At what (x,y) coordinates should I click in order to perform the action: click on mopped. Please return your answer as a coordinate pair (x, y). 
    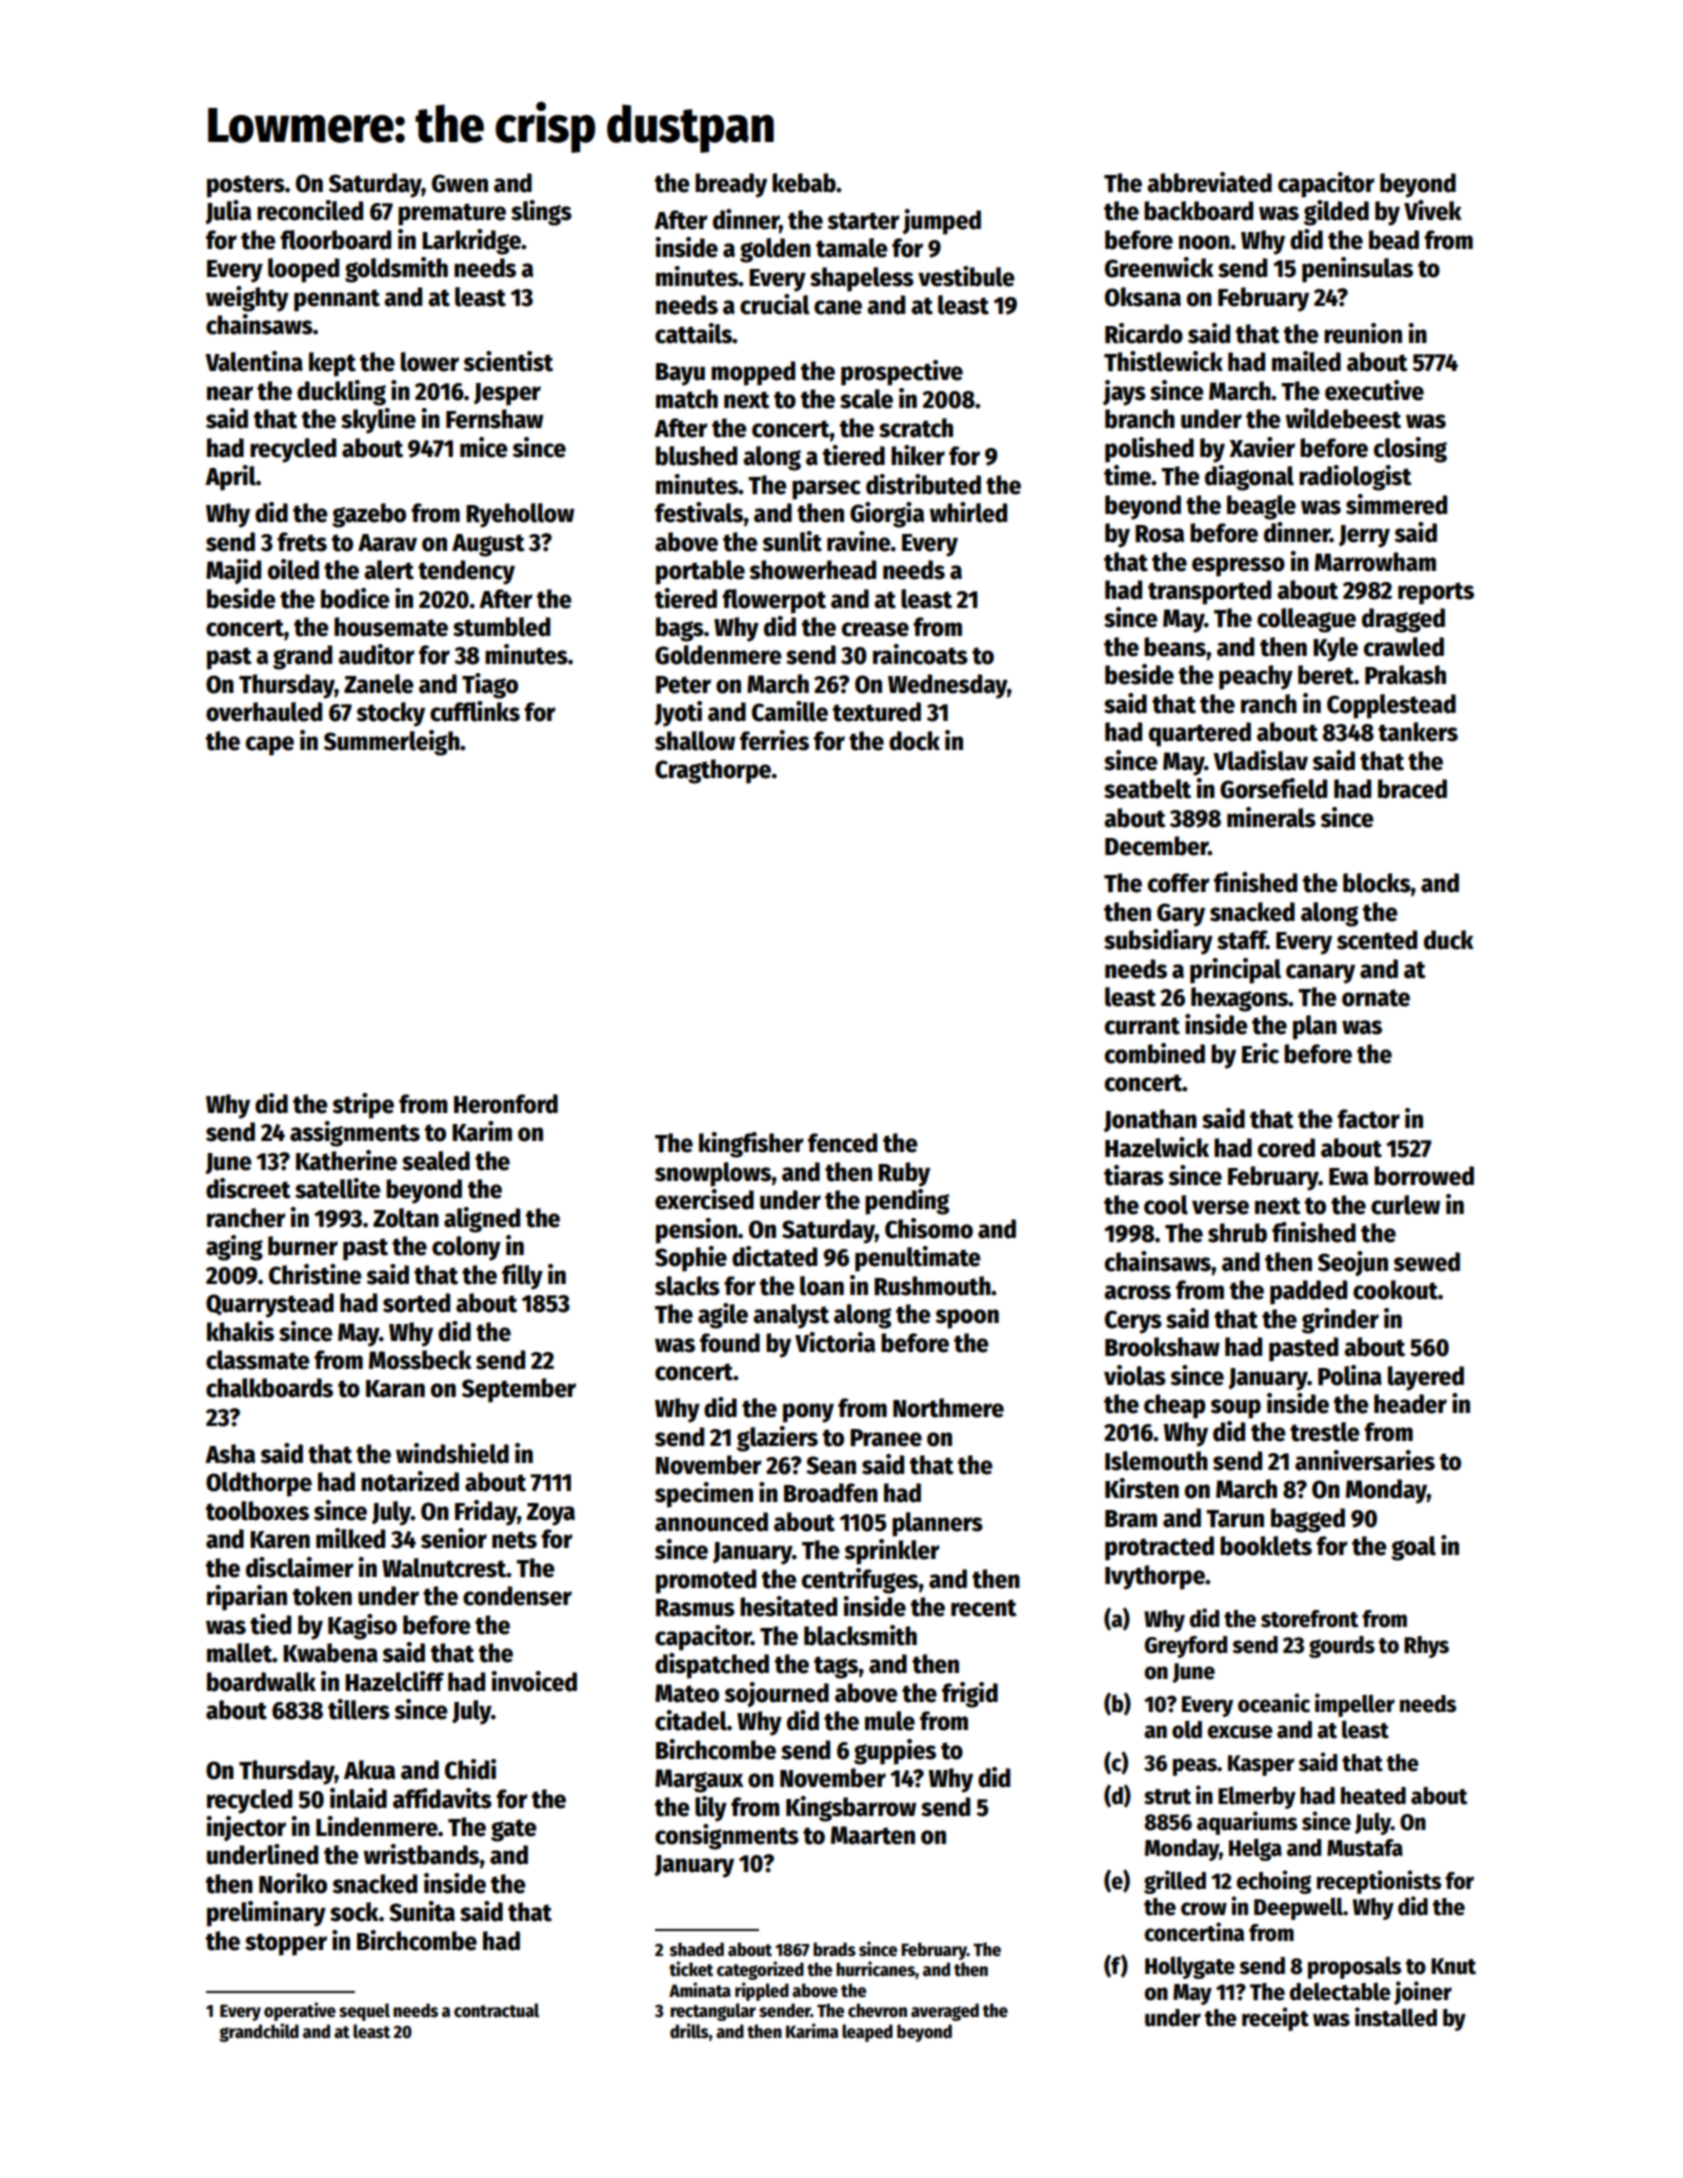
    Looking at the image, I should click on (753, 373).
